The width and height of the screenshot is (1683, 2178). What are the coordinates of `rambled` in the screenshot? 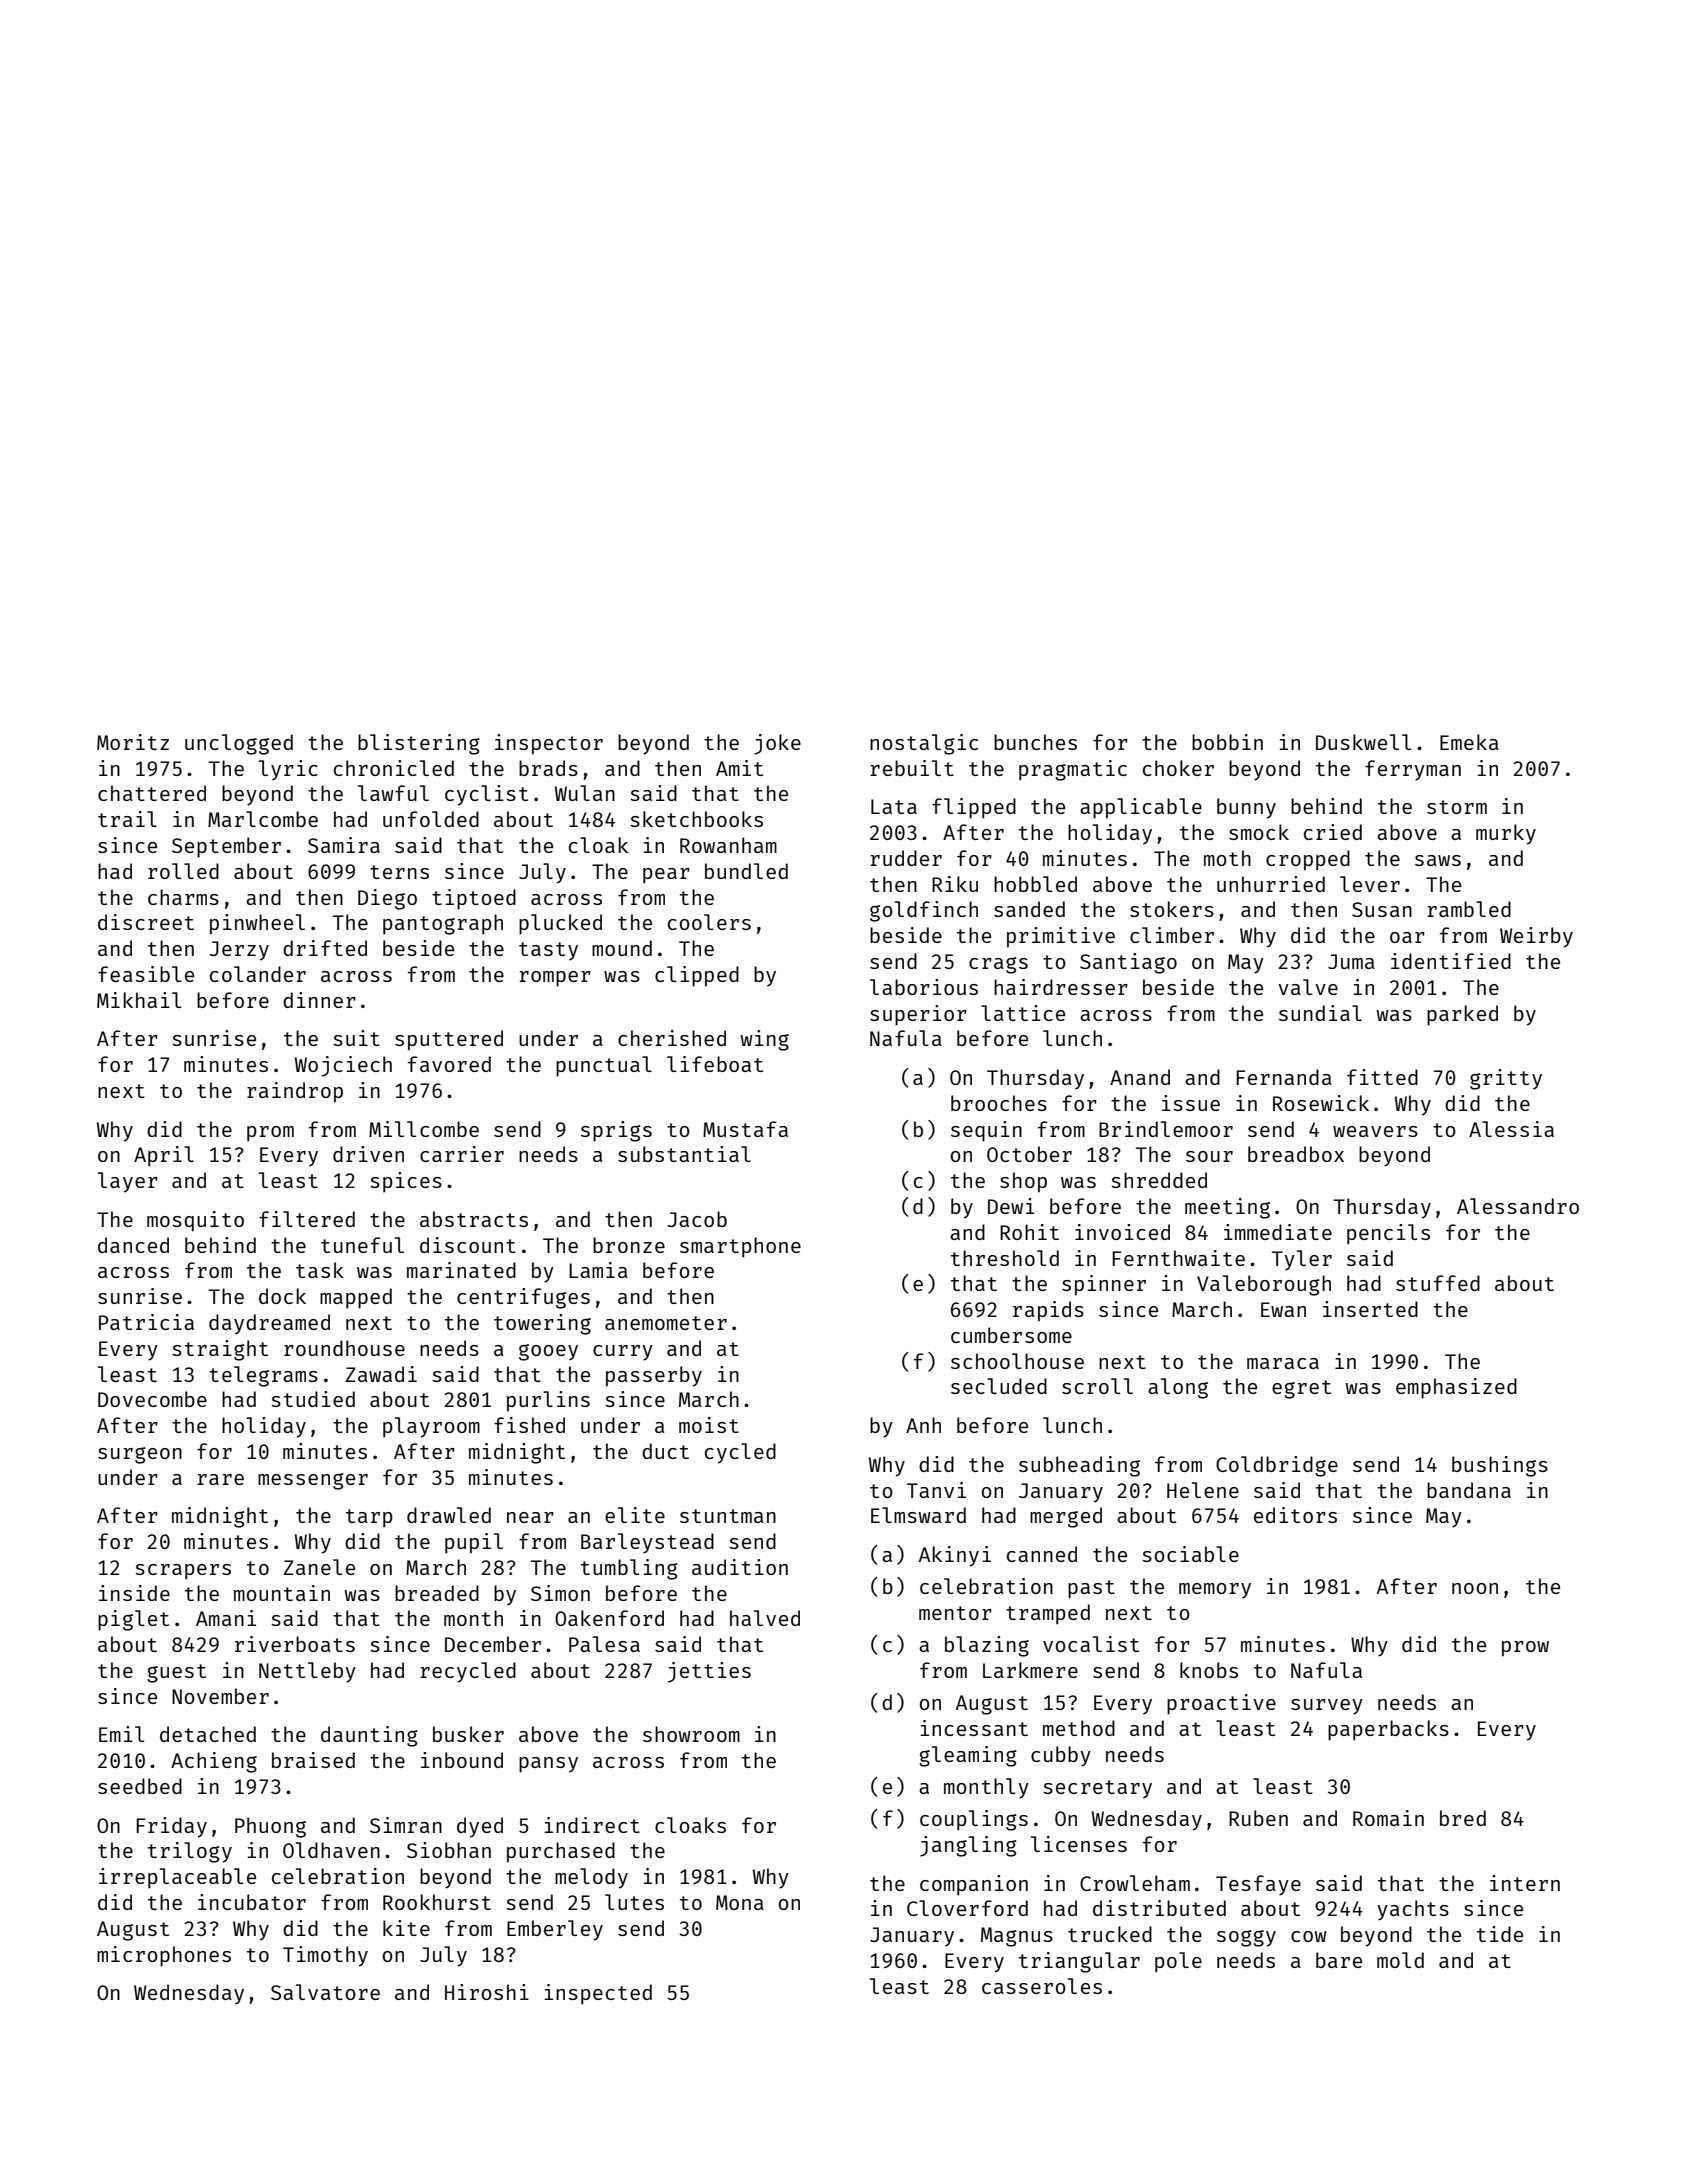 It's located at (1469, 909).
